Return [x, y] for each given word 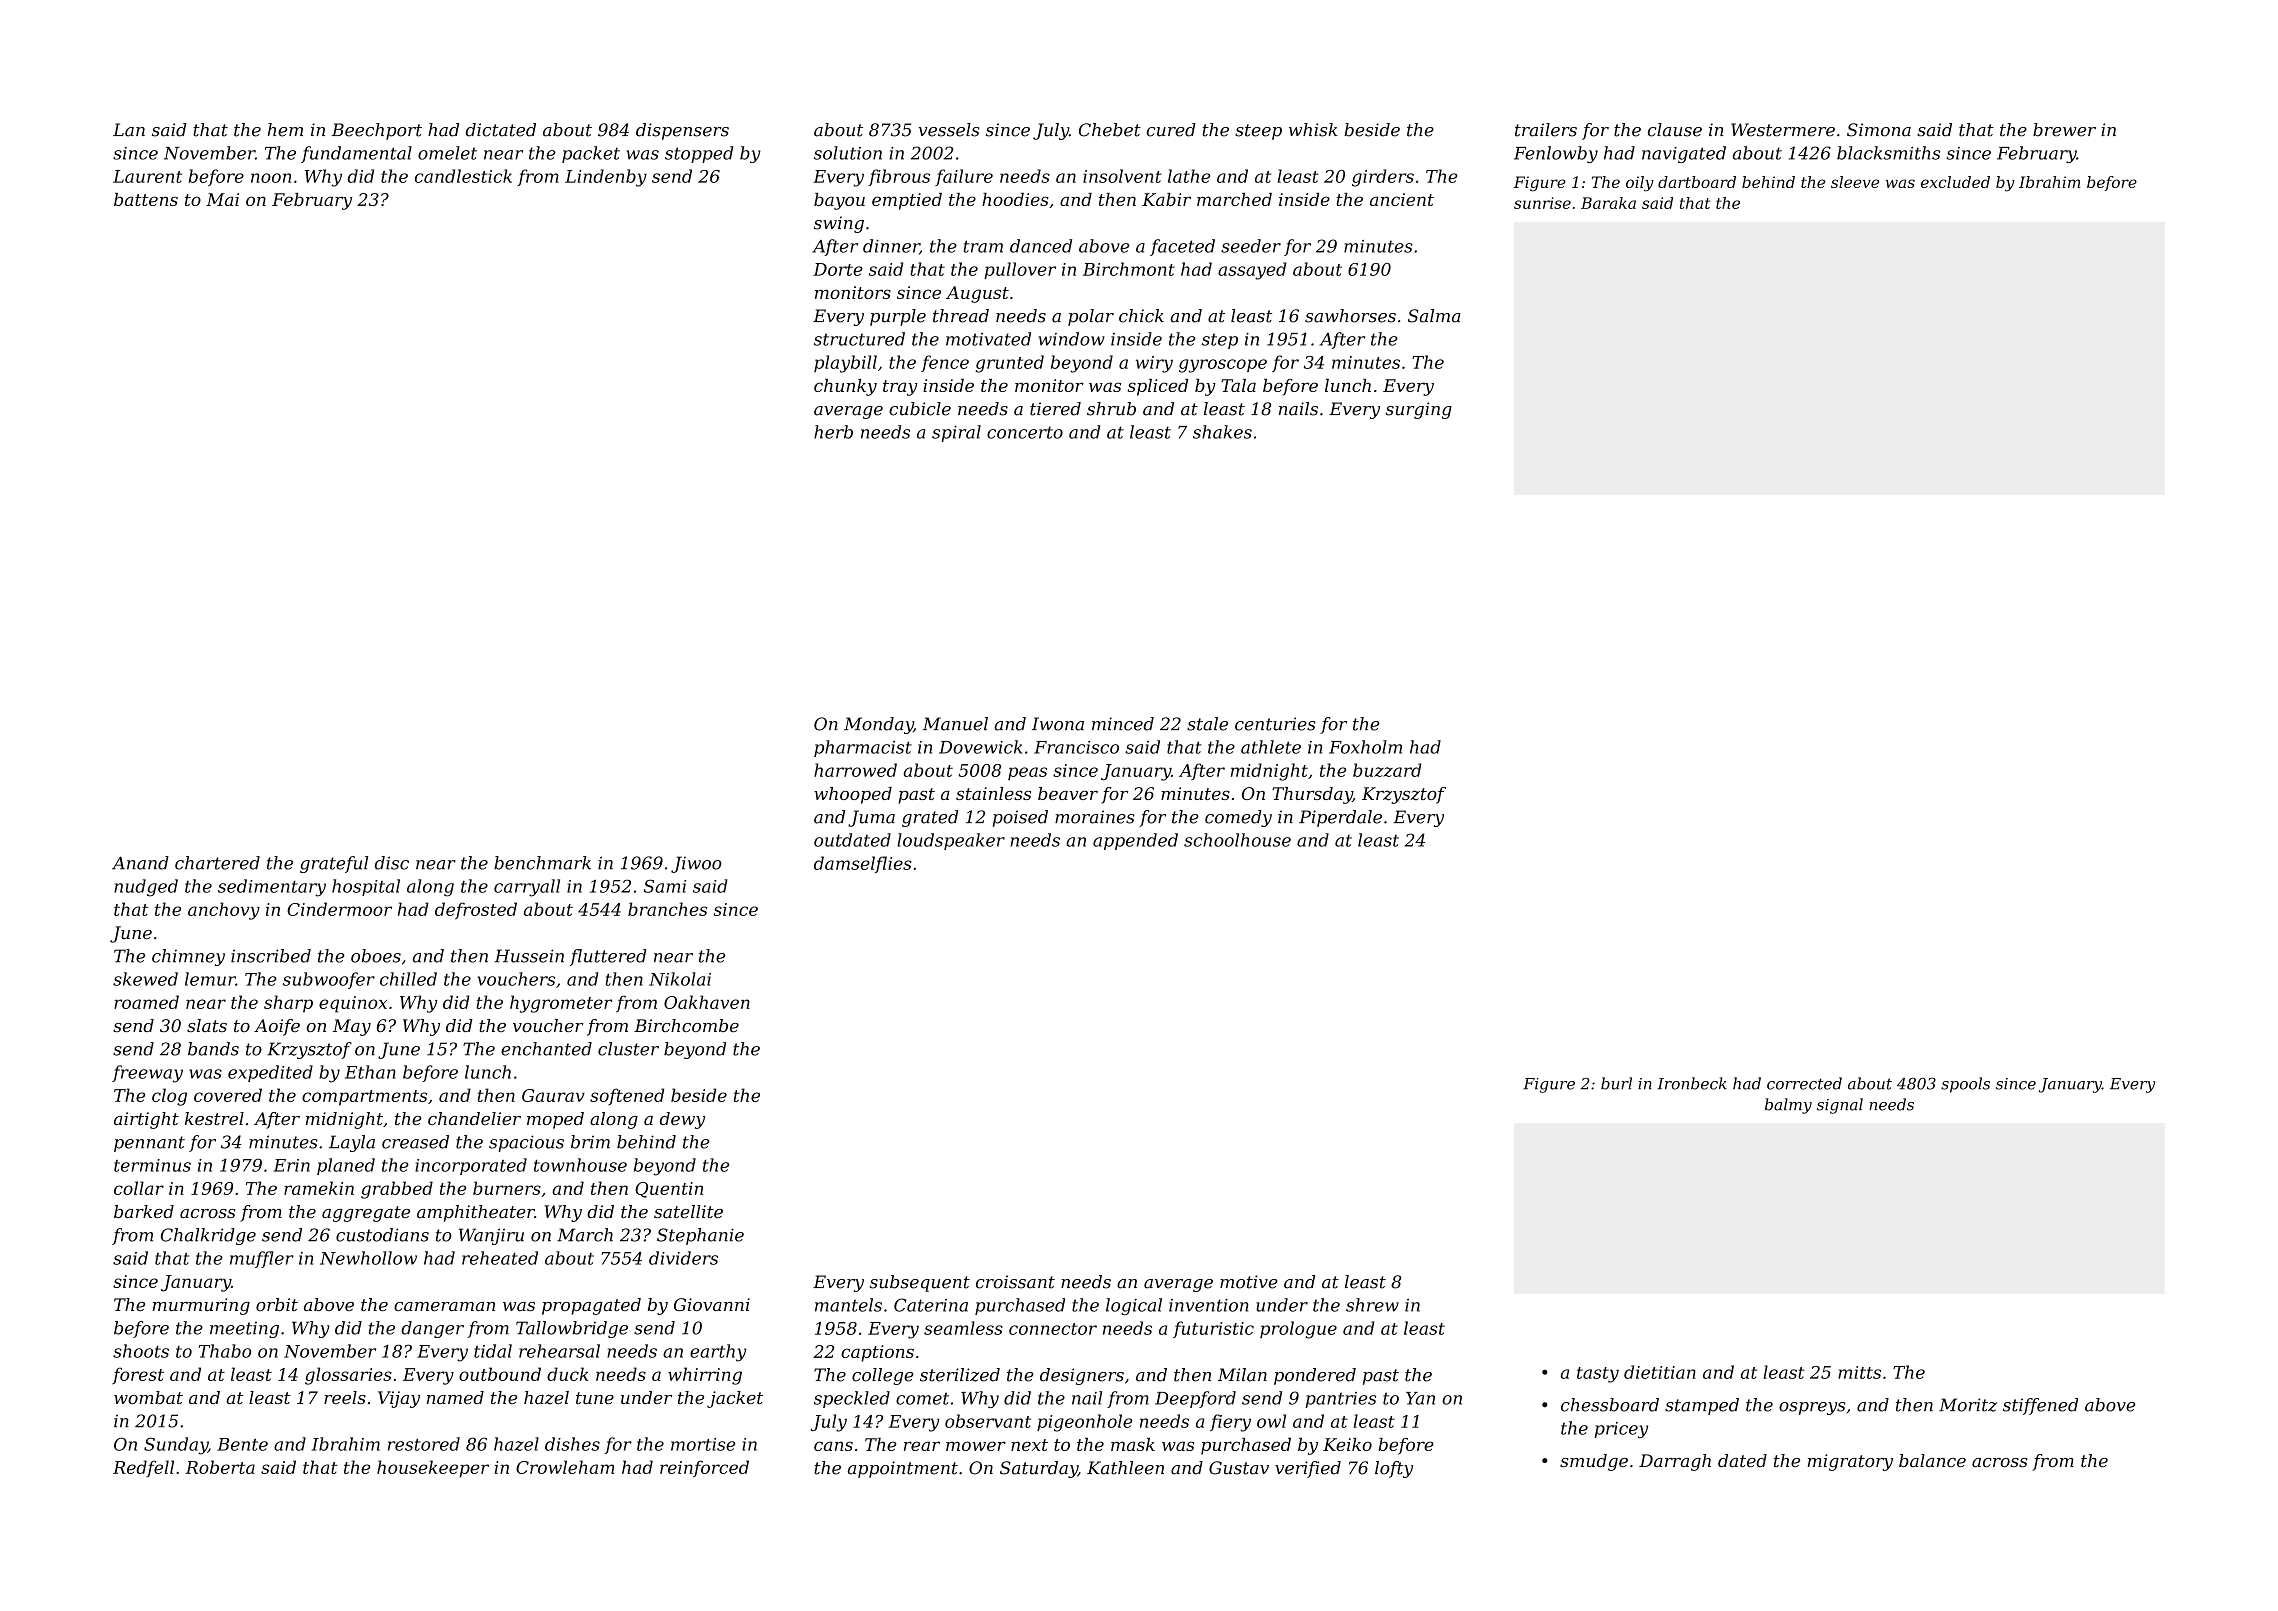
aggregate [366, 1214]
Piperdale [1340, 818]
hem [285, 130]
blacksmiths [1888, 153]
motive [1249, 1282]
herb [833, 432]
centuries [1275, 724]
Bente [242, 1444]
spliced [1157, 387]
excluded [1955, 182]
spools [1965, 1085]
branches [667, 909]
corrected [1804, 1083]
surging [1419, 410]
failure [964, 177]
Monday [878, 725]
